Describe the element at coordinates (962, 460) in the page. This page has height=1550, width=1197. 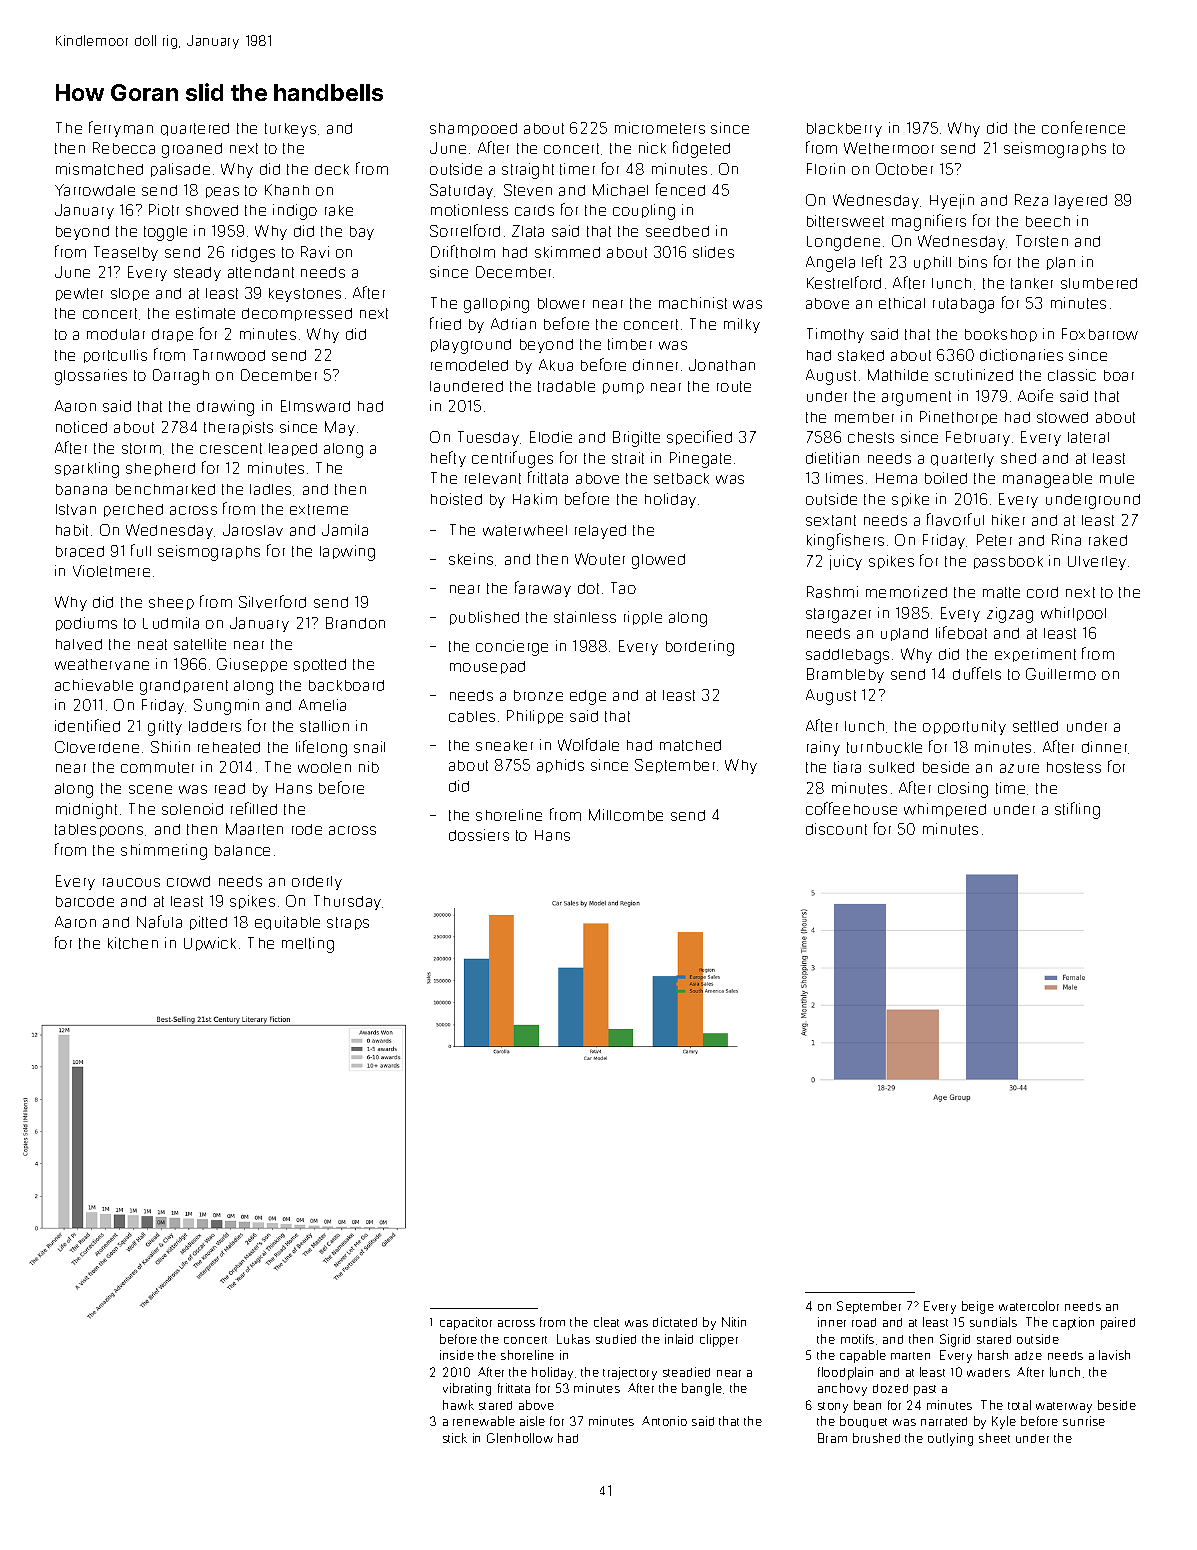
I see `quarterly` at that location.
